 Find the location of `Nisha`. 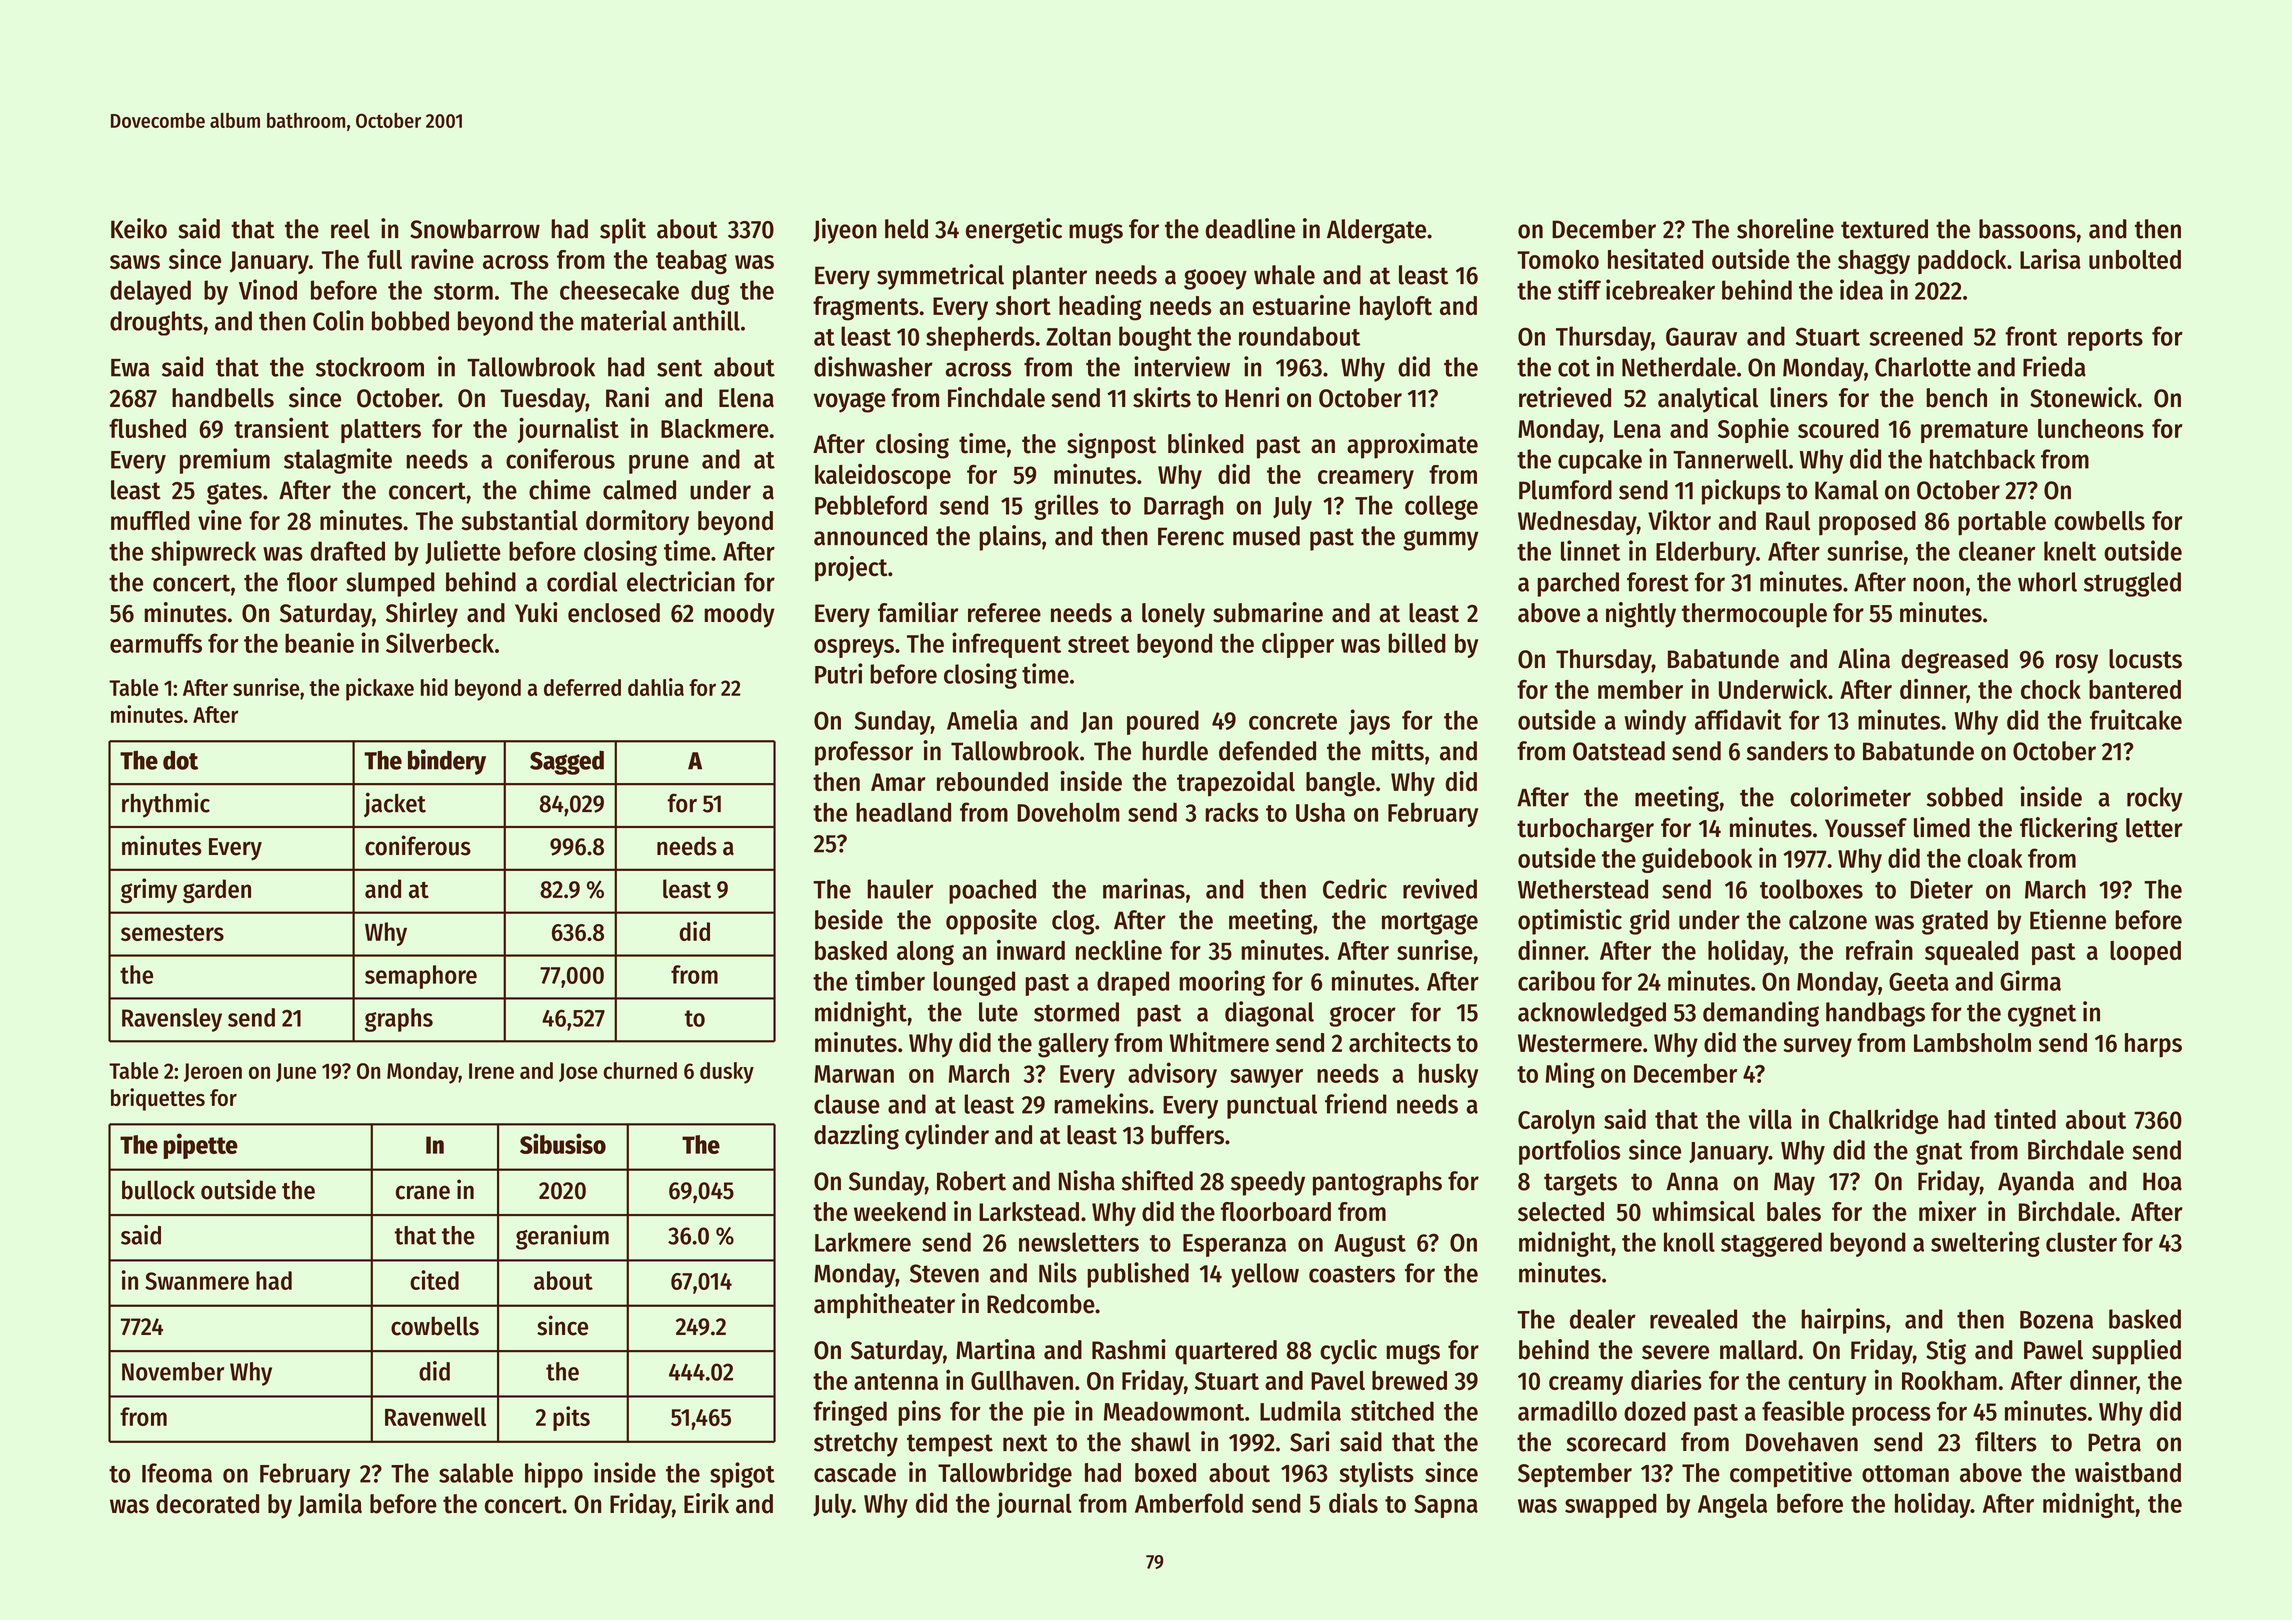

Nisha is located at coordinates (1087, 1180).
